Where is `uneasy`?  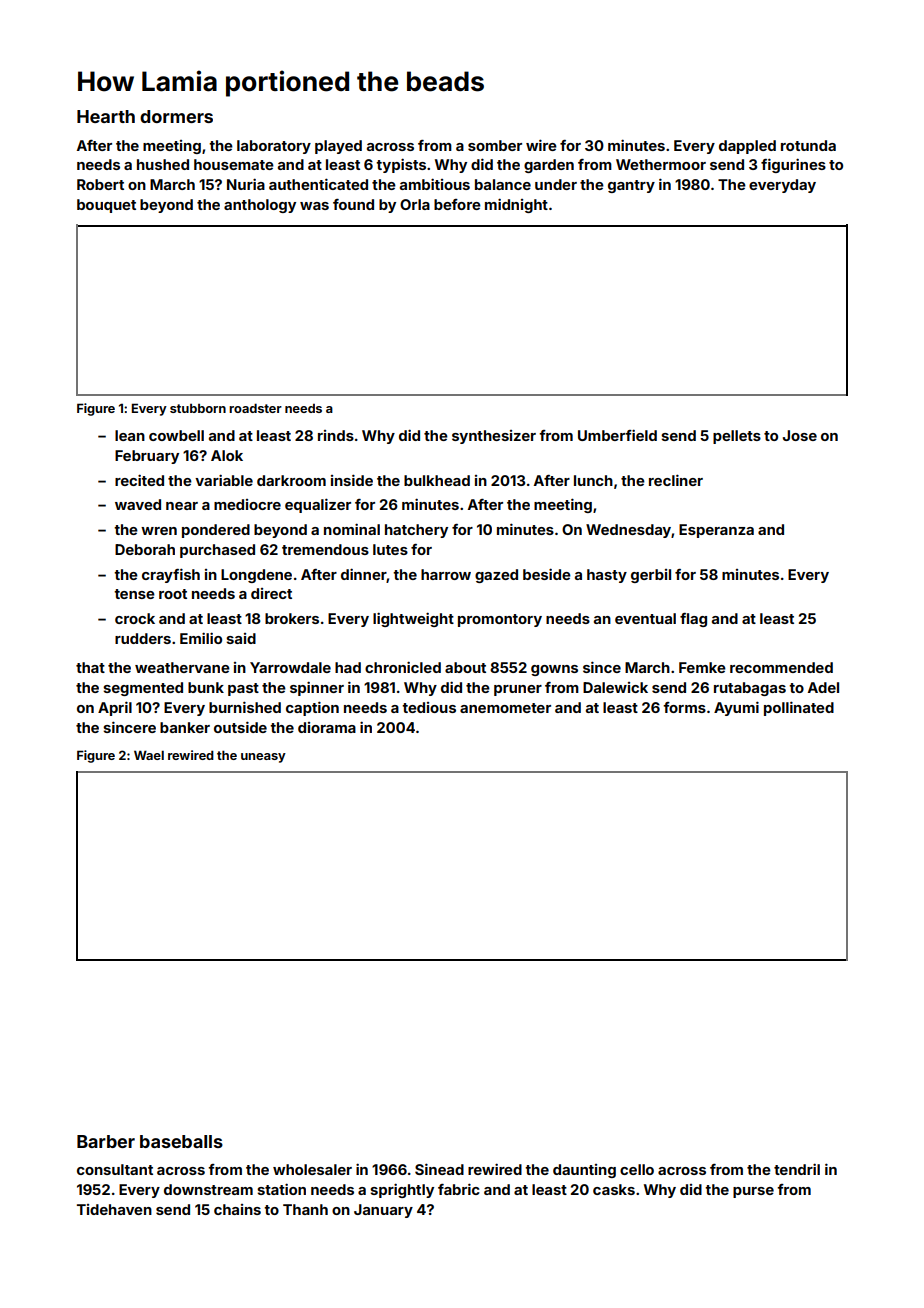
uneasy is located at coordinates (263, 758).
